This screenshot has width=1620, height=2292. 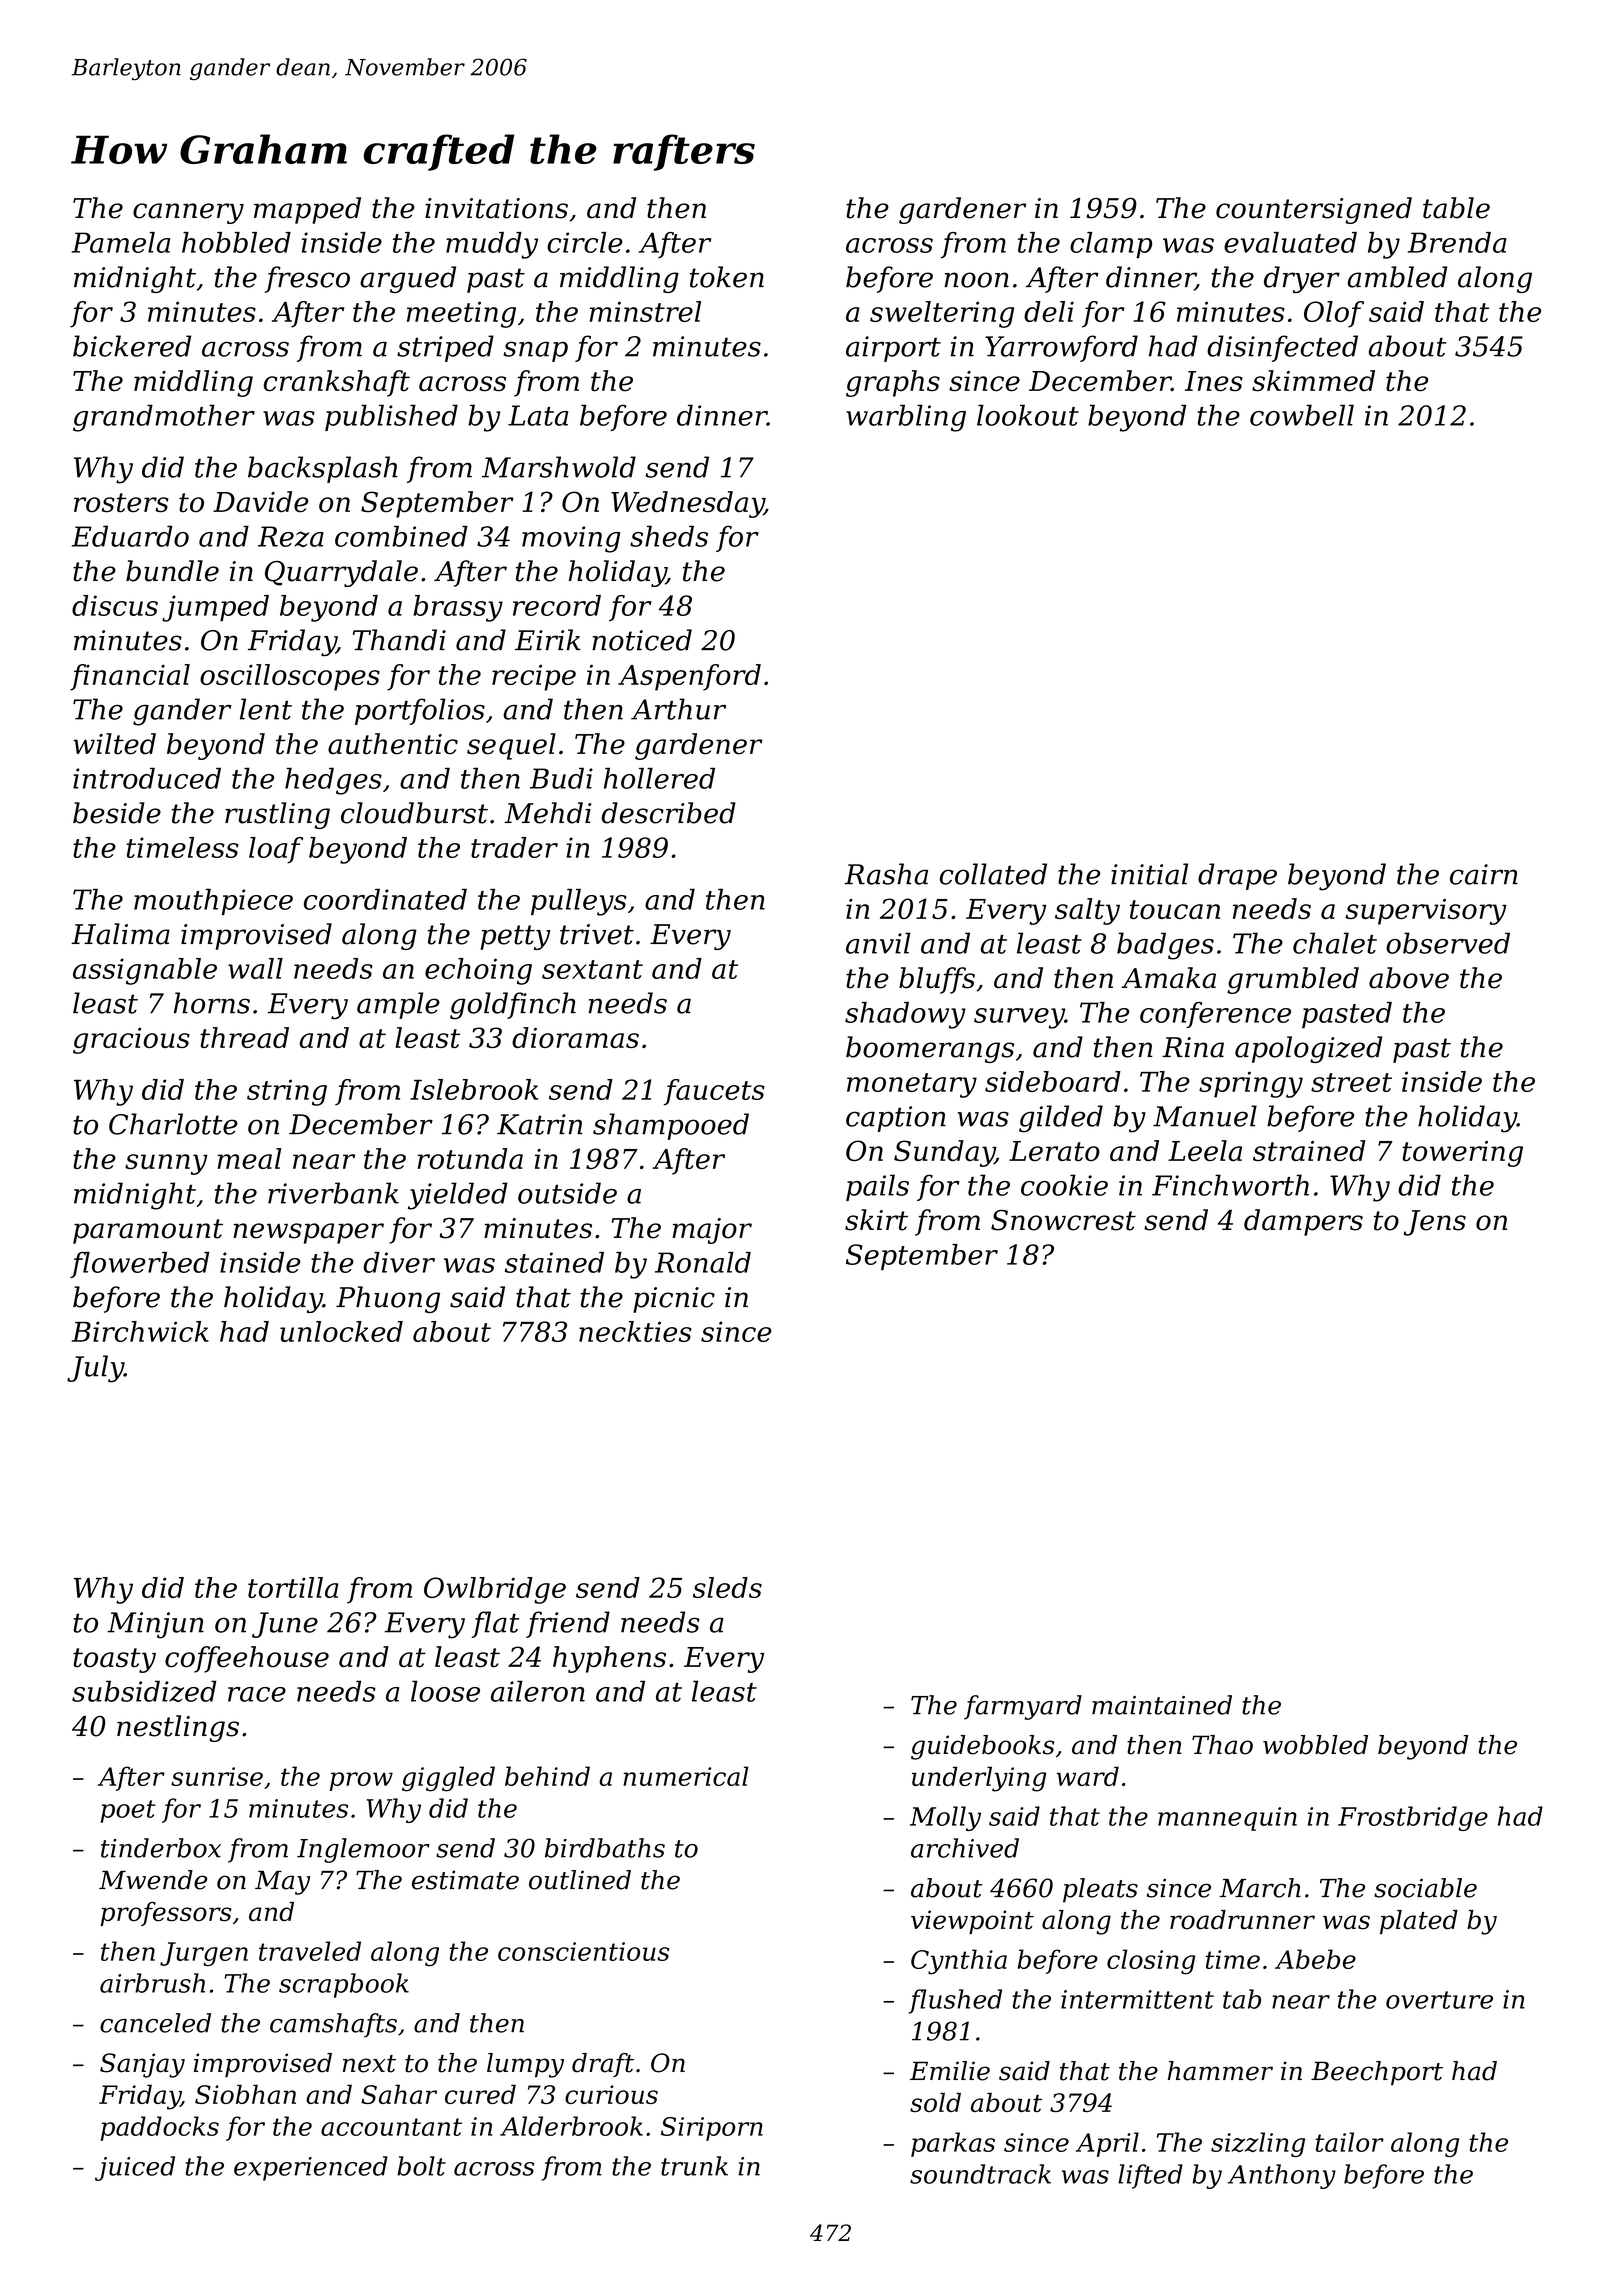 I want to click on numerical, so click(x=686, y=1776).
